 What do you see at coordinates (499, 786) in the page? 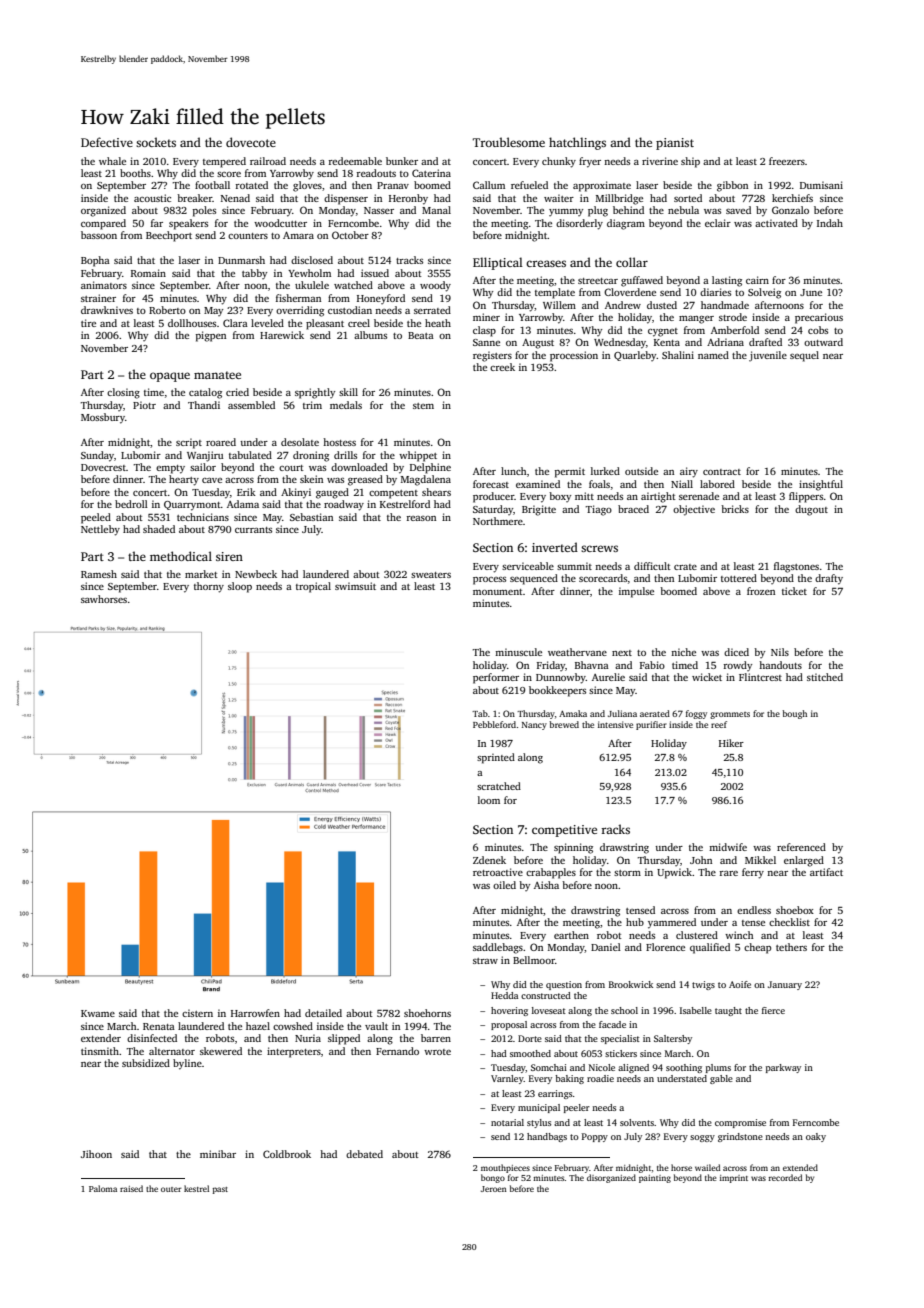
I see `scratched` at bounding box center [499, 786].
